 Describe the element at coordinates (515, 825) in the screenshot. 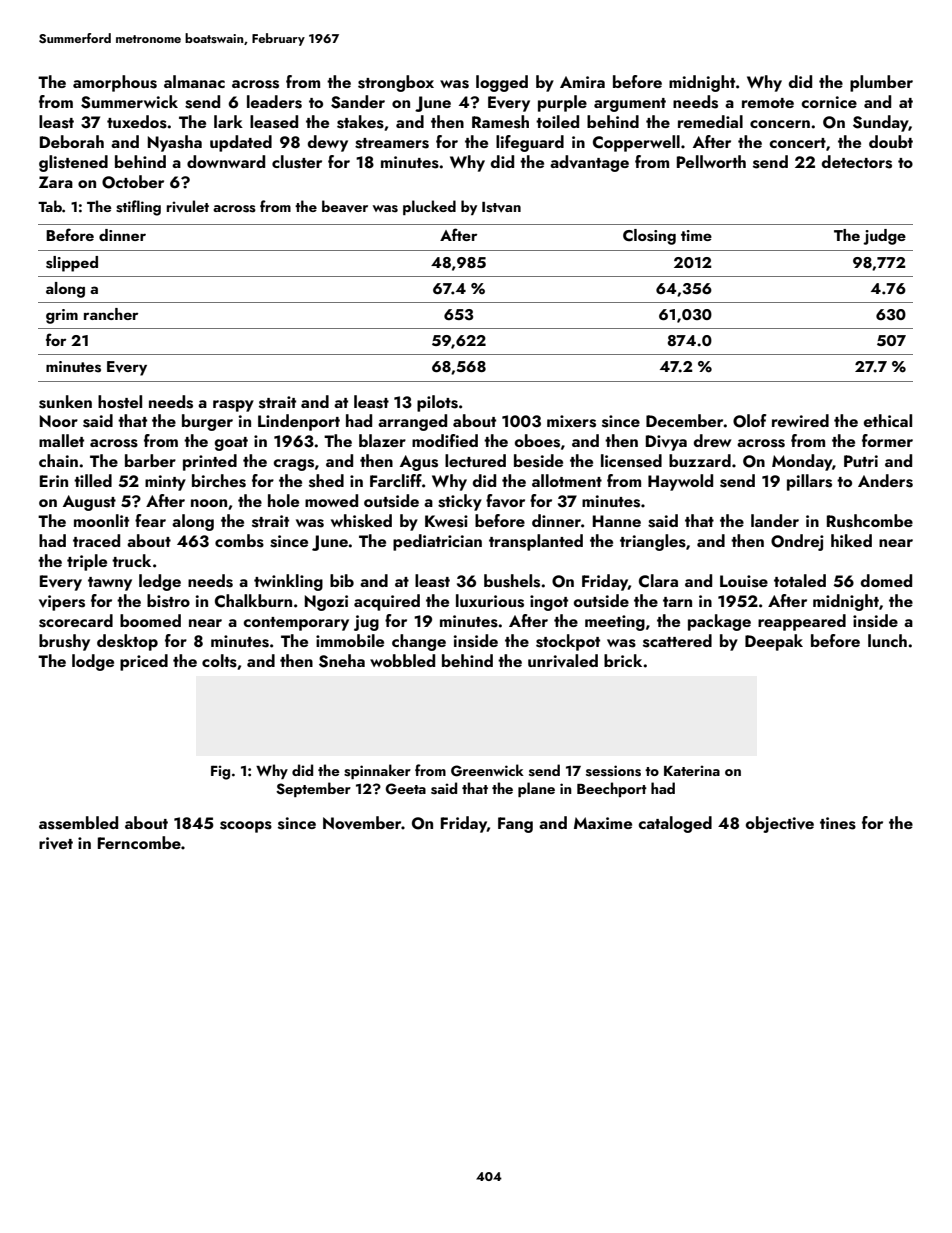

I see `Fang` at that location.
